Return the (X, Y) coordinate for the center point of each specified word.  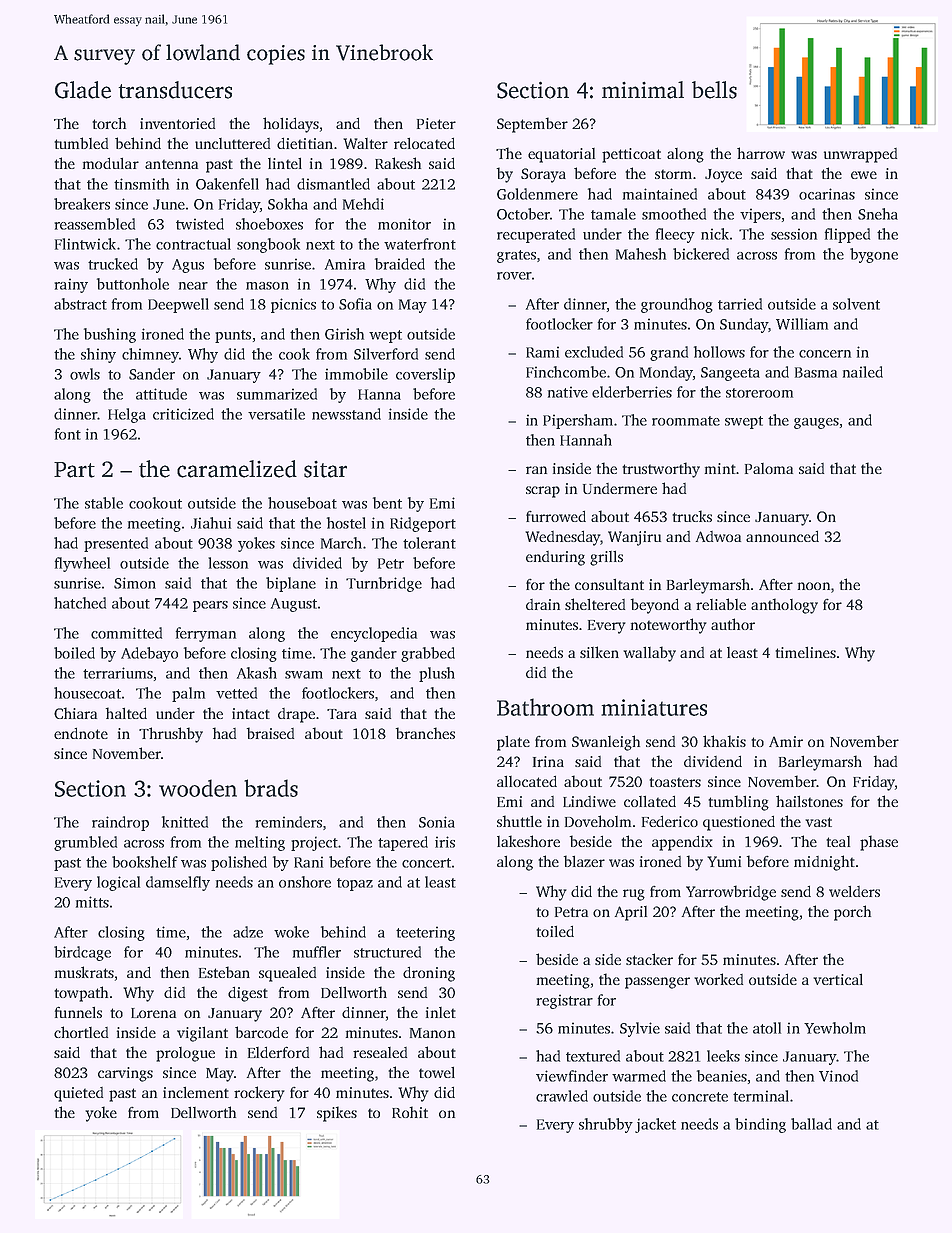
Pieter (436, 123)
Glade (83, 90)
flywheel (82, 564)
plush (437, 674)
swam (304, 675)
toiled (555, 931)
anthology (784, 606)
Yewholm (835, 1028)
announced (782, 536)
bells (714, 90)
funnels (78, 1012)
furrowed (556, 516)
